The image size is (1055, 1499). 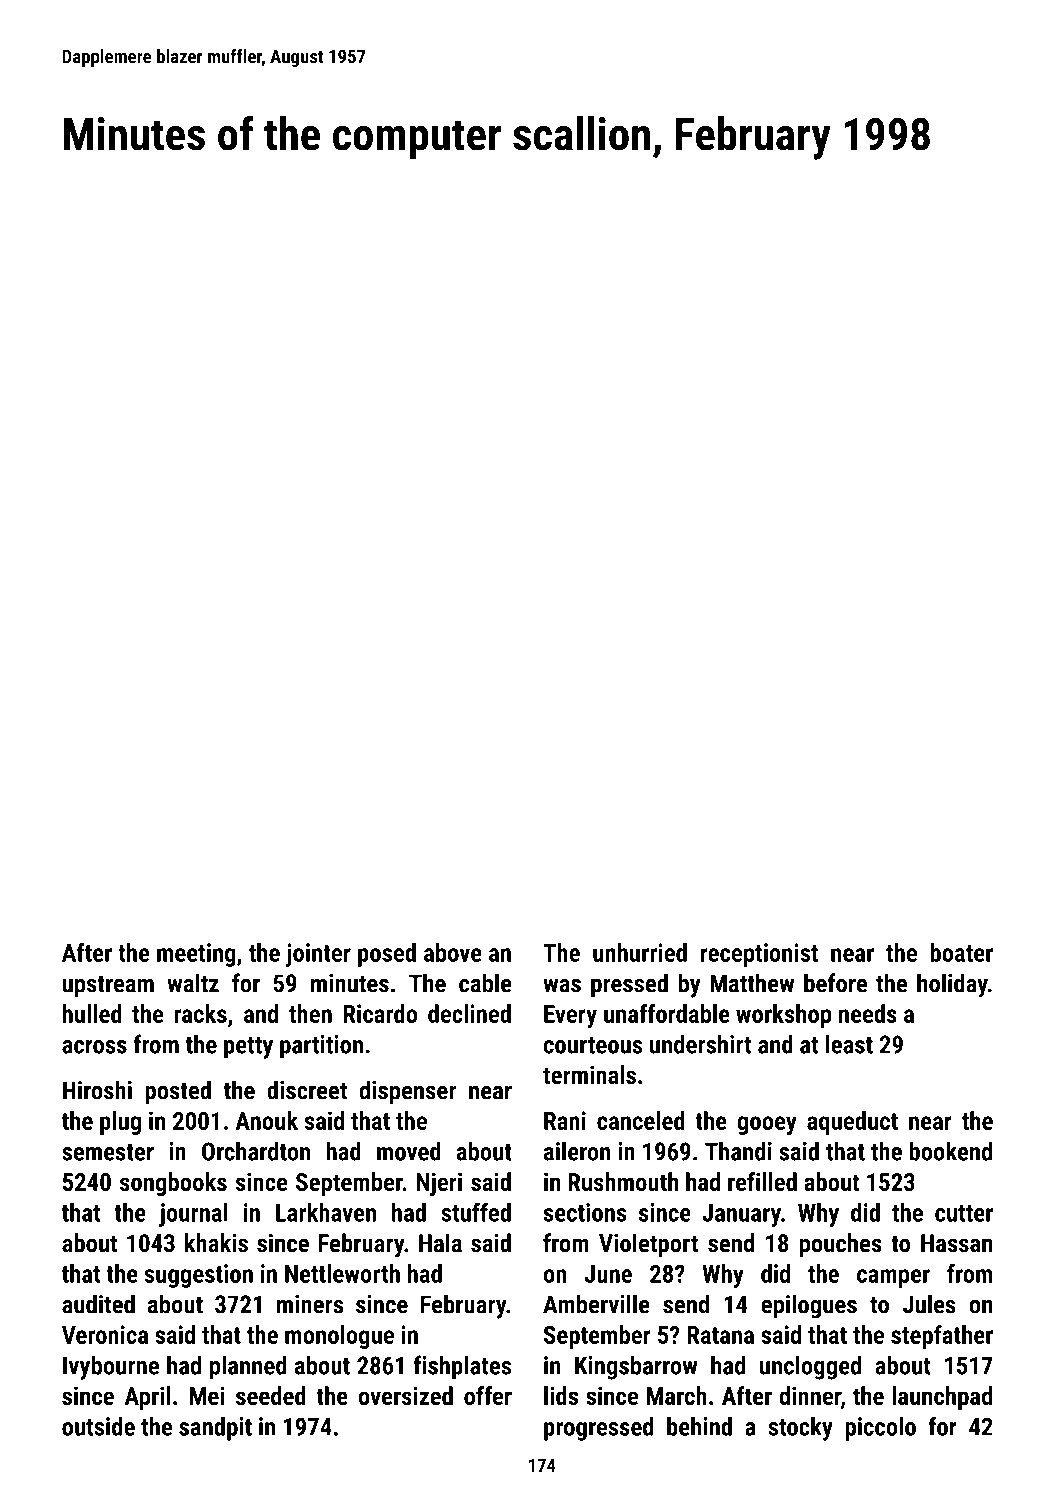 I want to click on upstream, so click(x=108, y=987).
